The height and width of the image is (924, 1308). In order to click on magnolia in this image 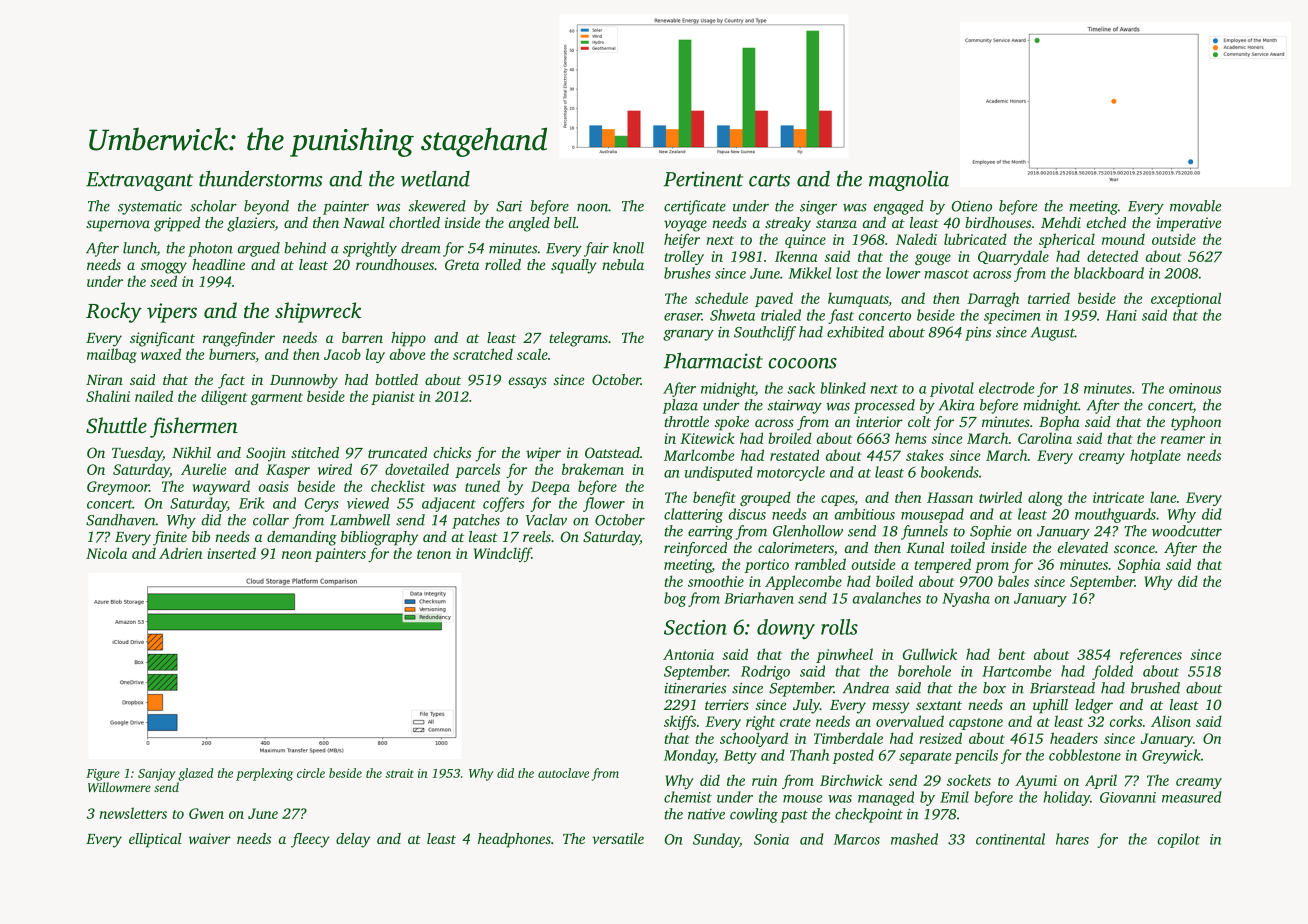, I will do `click(909, 181)`.
